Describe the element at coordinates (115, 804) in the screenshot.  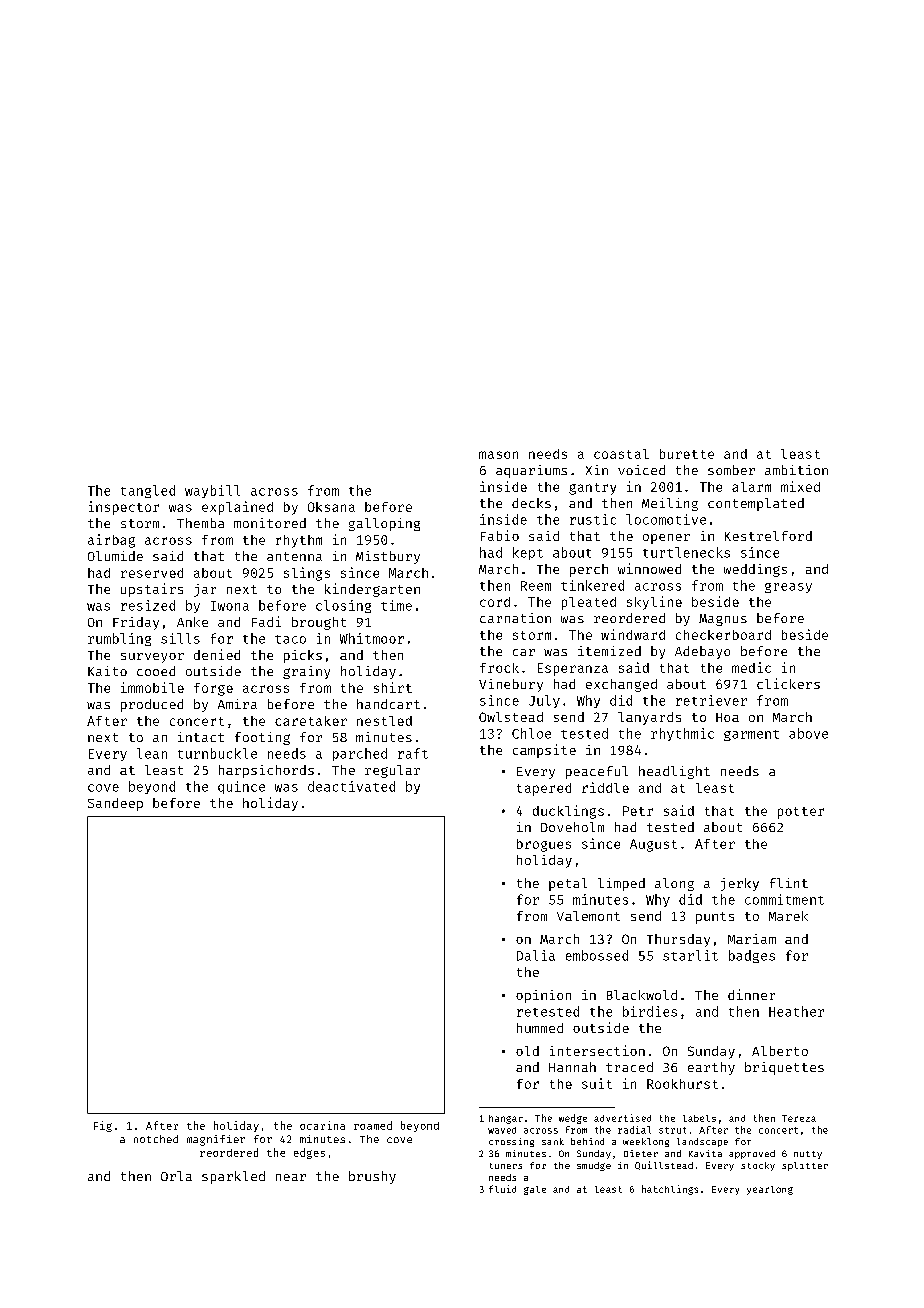
I see `Sandeep` at that location.
